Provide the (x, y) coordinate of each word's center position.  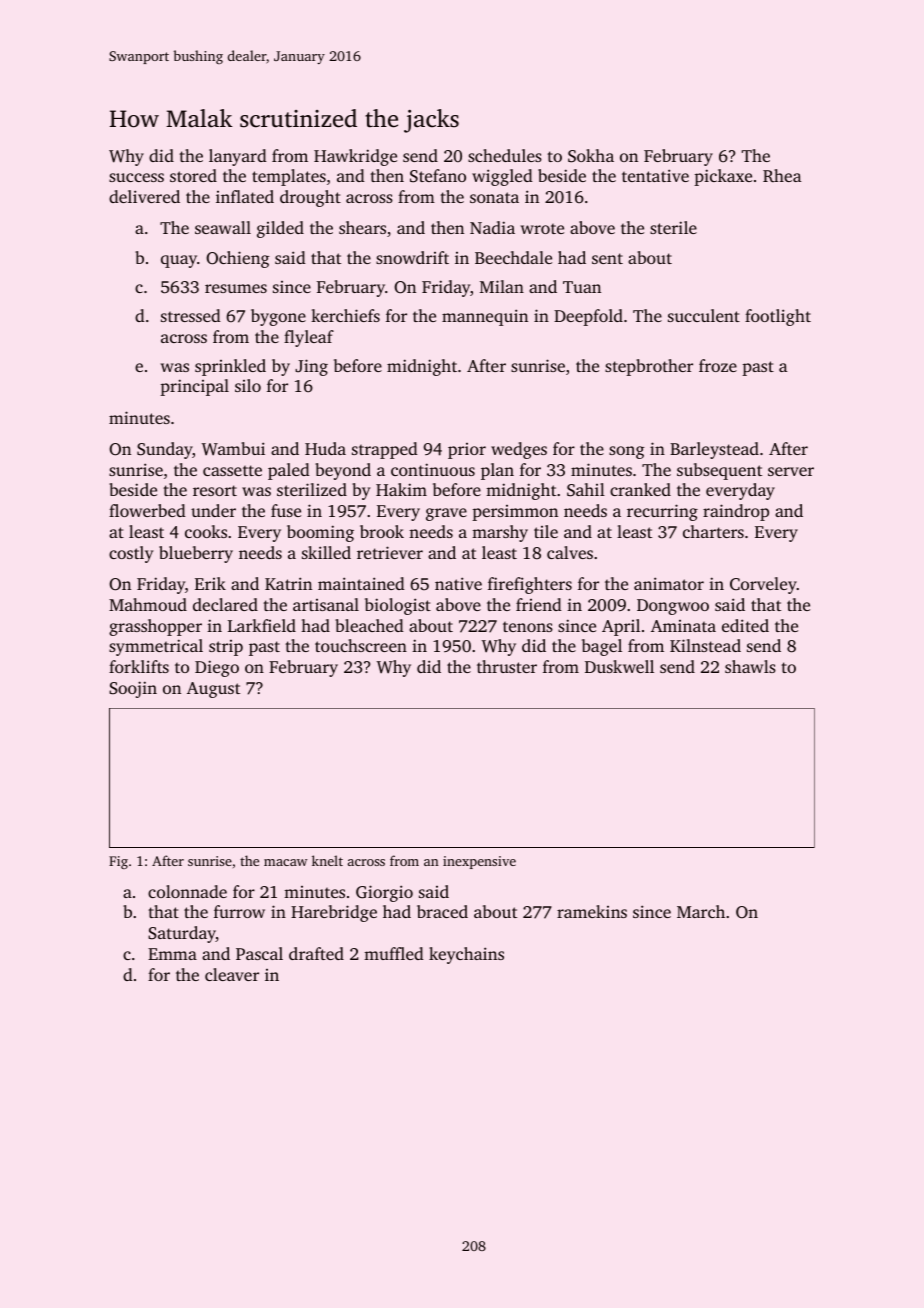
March (701, 911)
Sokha (591, 156)
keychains (466, 955)
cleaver (232, 974)
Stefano (438, 176)
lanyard (238, 157)
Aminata (683, 626)
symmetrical (156, 647)
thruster (507, 666)
